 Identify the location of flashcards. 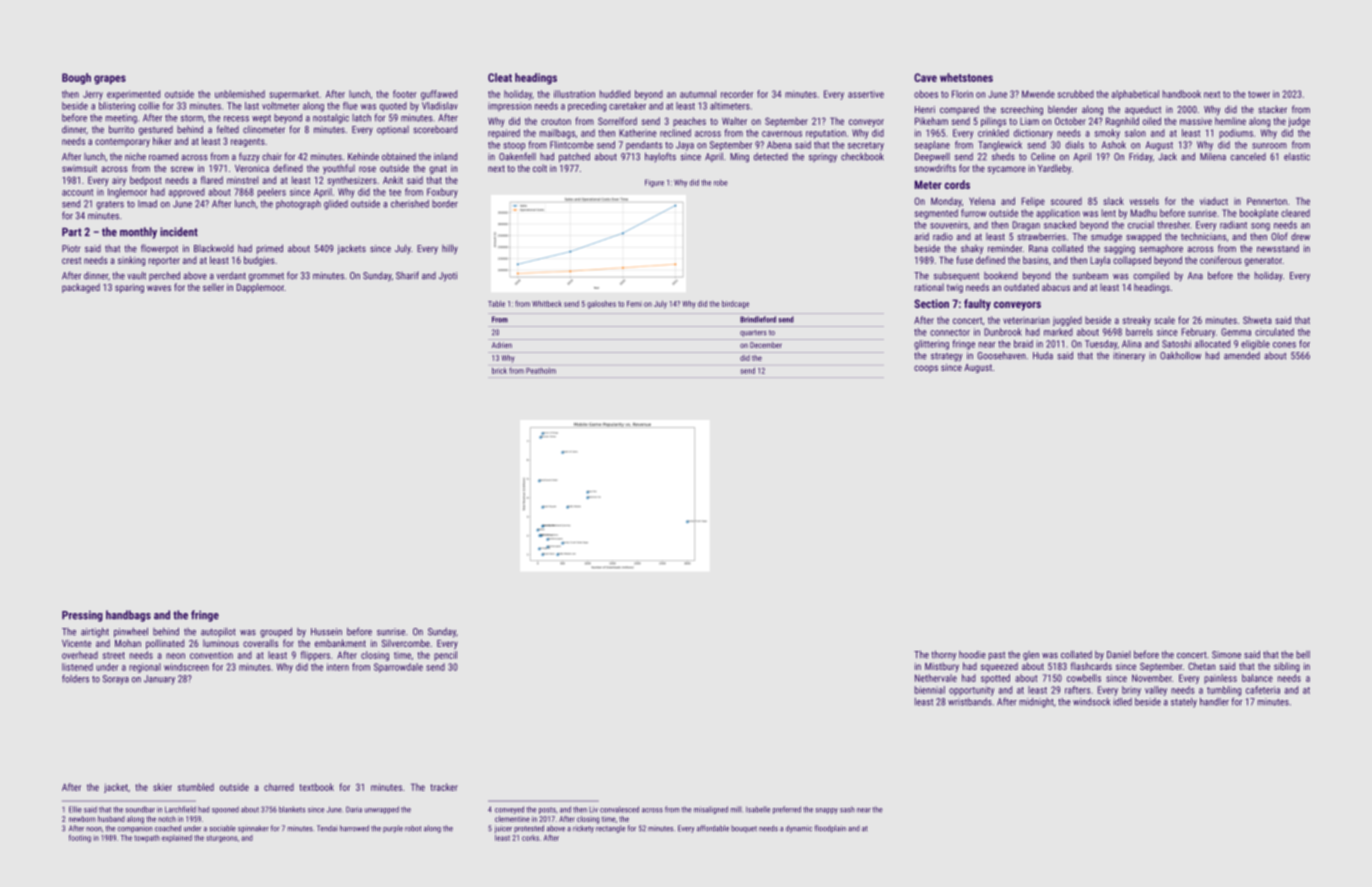
(1091, 666).
